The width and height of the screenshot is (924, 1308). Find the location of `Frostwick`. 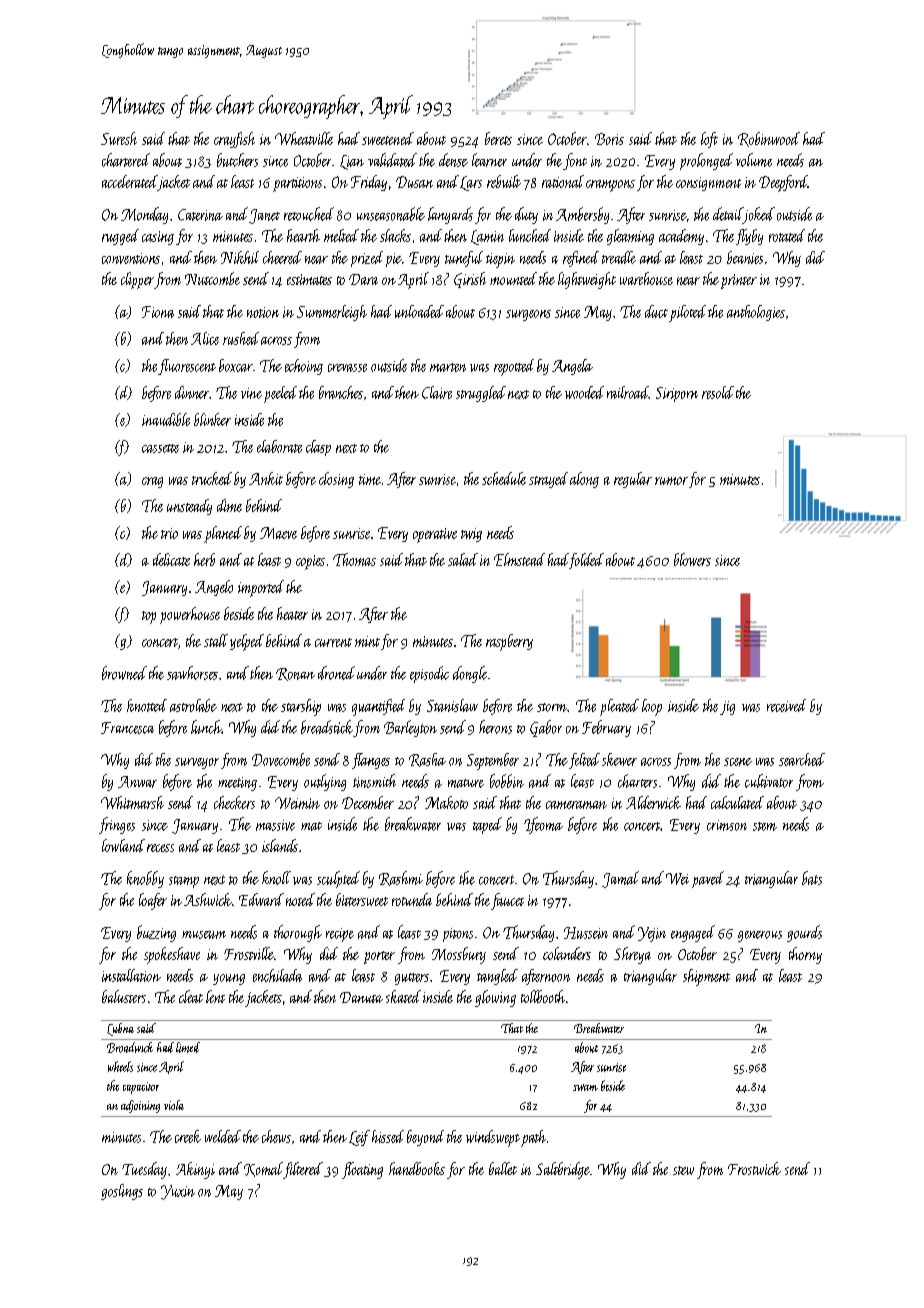

Frostwick is located at coordinates (754, 1168).
